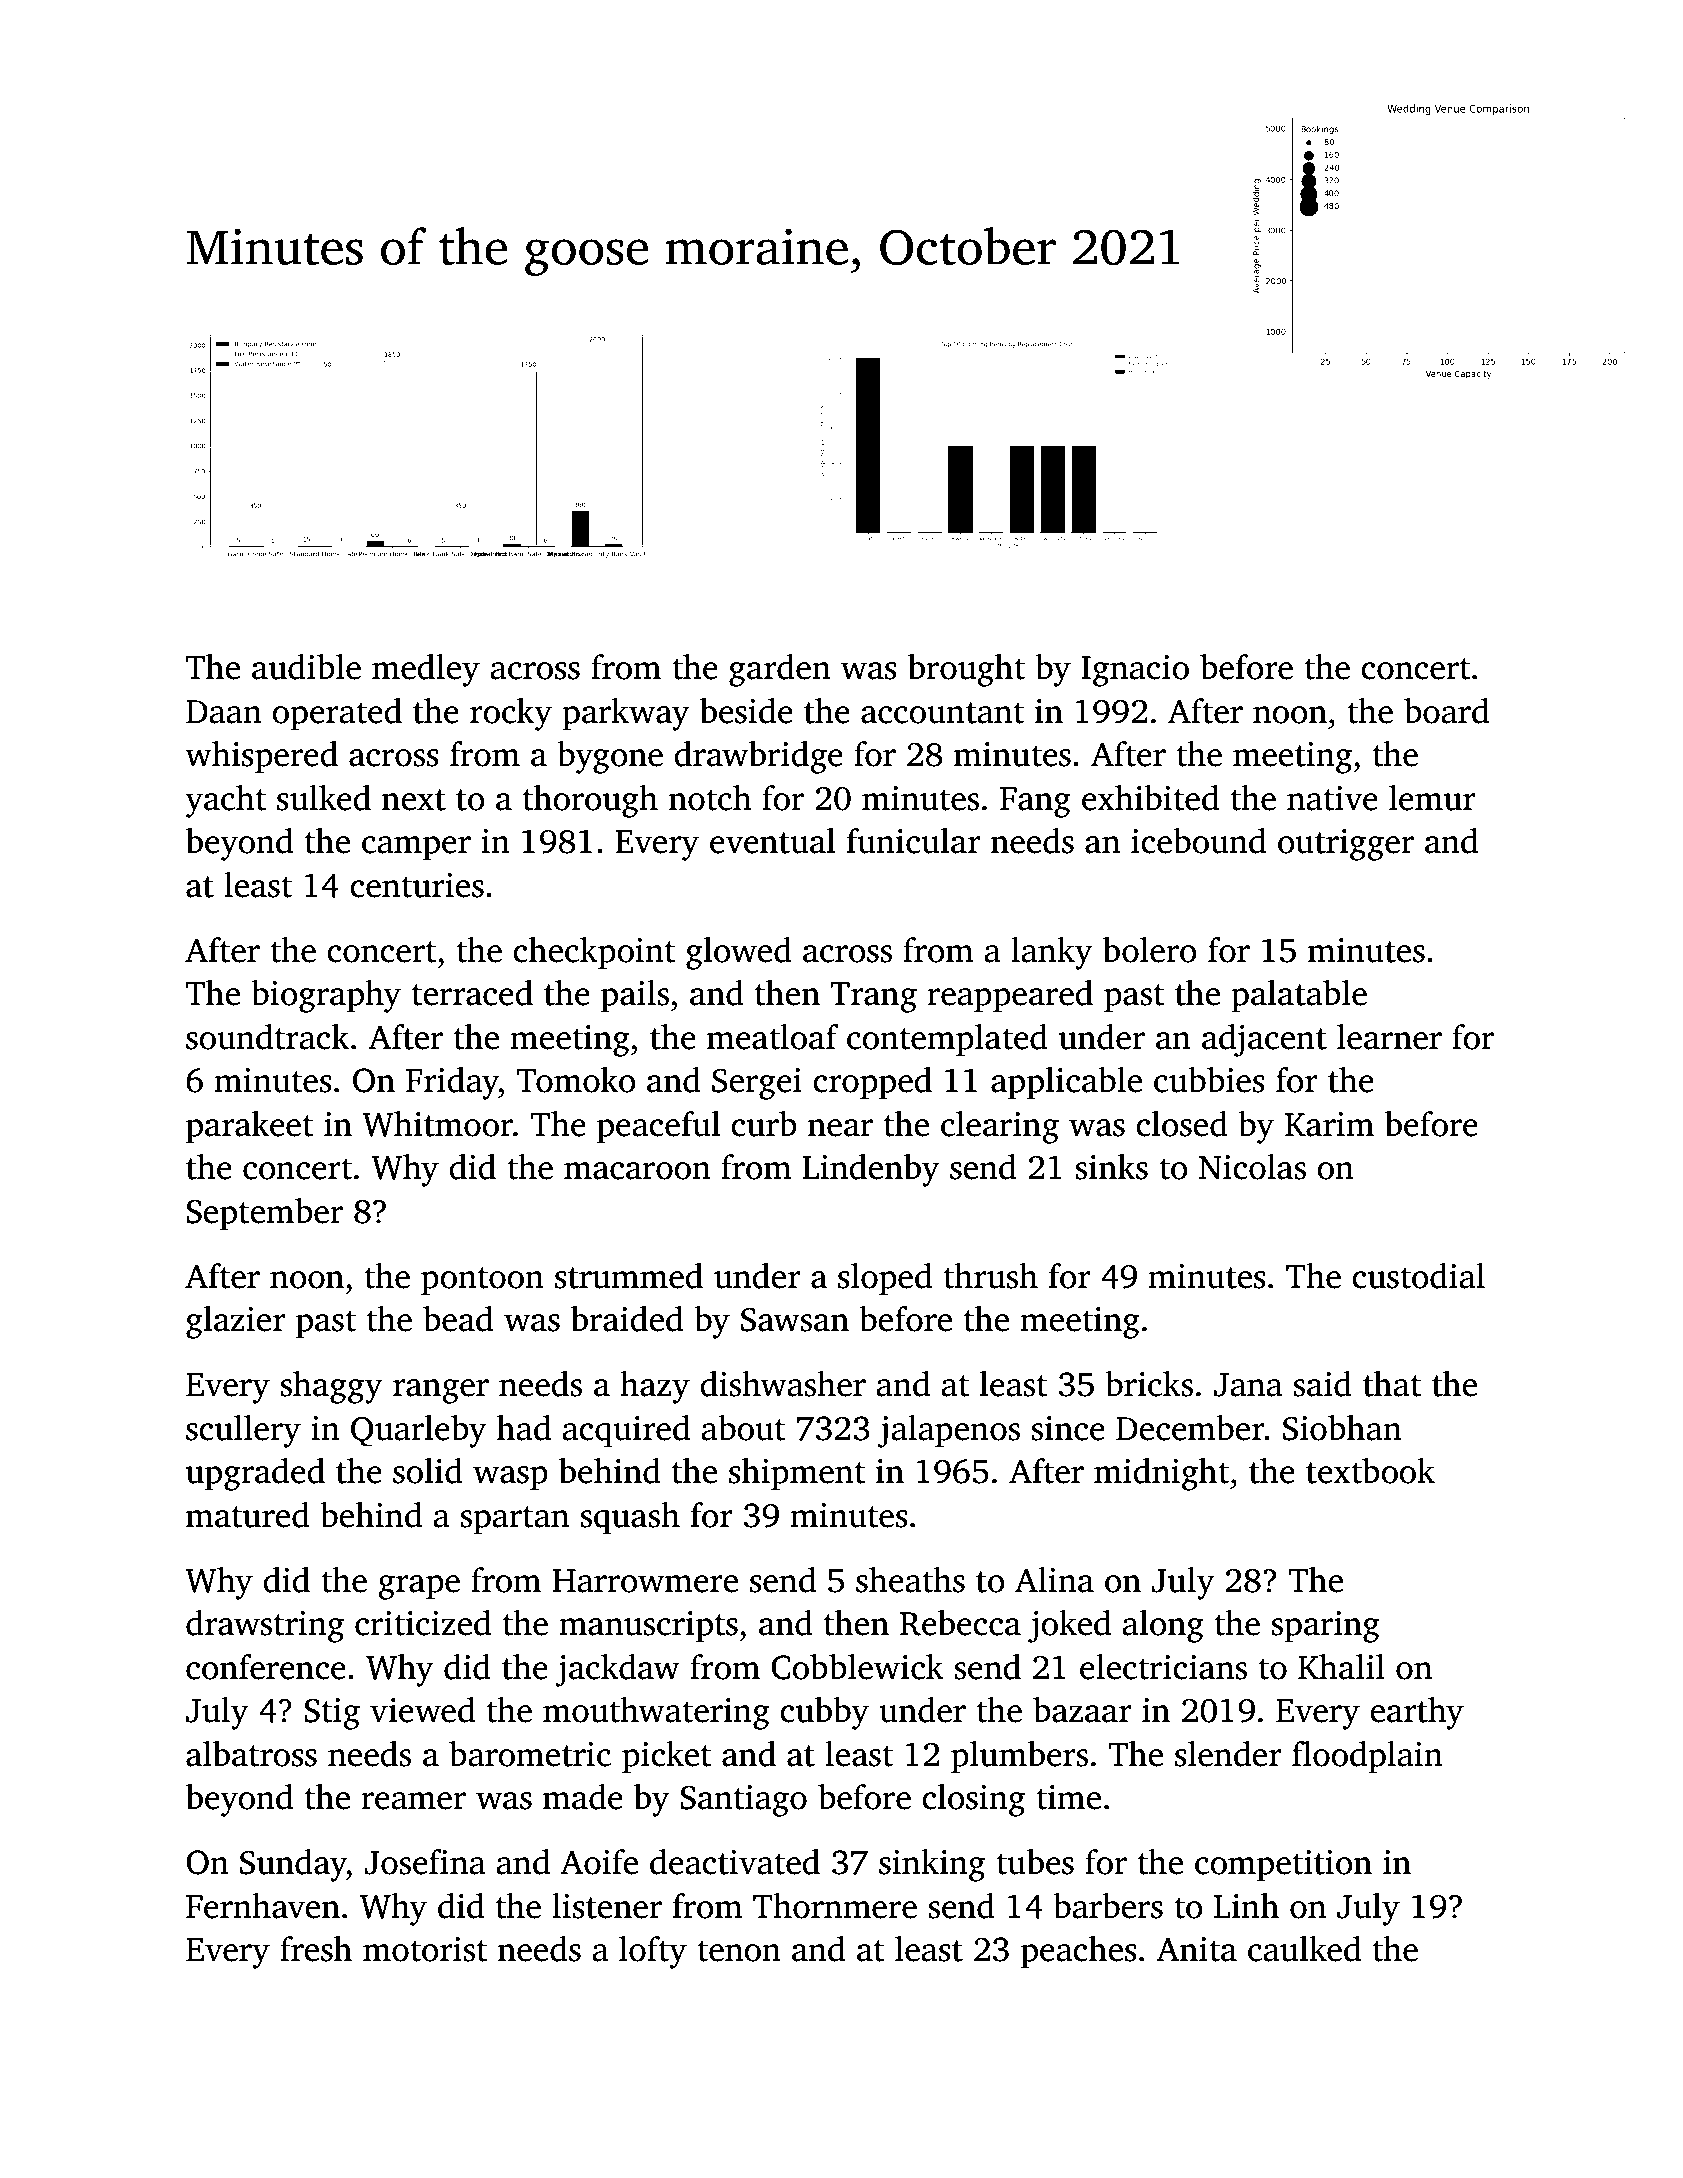  Describe the element at coordinates (655, 1387) in the screenshot. I see `hazy` at that location.
